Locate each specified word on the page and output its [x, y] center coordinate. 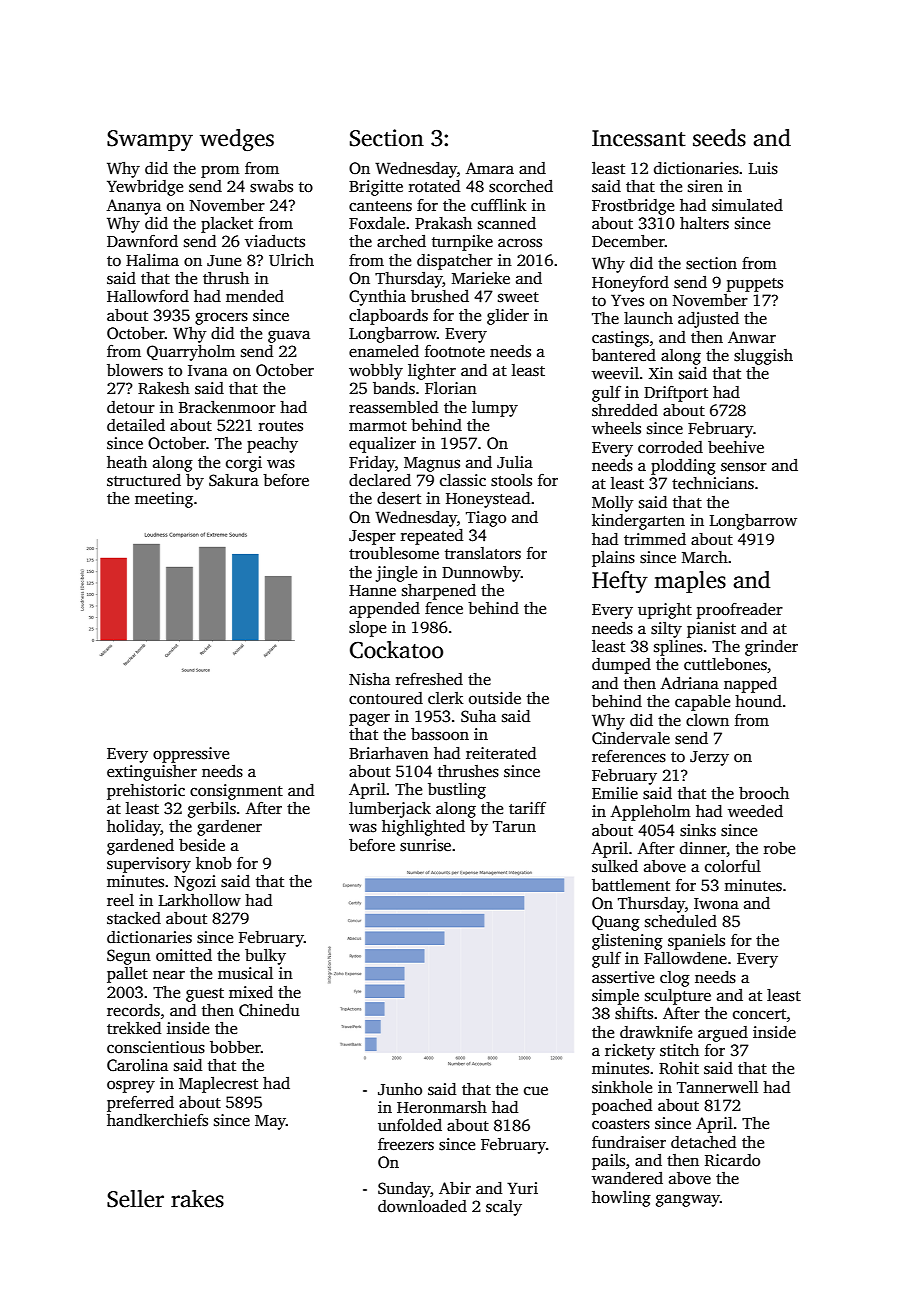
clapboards [388, 317]
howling [621, 1199]
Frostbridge [633, 207]
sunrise [425, 845]
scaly [504, 1208]
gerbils [212, 810]
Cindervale [631, 738]
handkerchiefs [157, 1120]
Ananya [133, 207]
